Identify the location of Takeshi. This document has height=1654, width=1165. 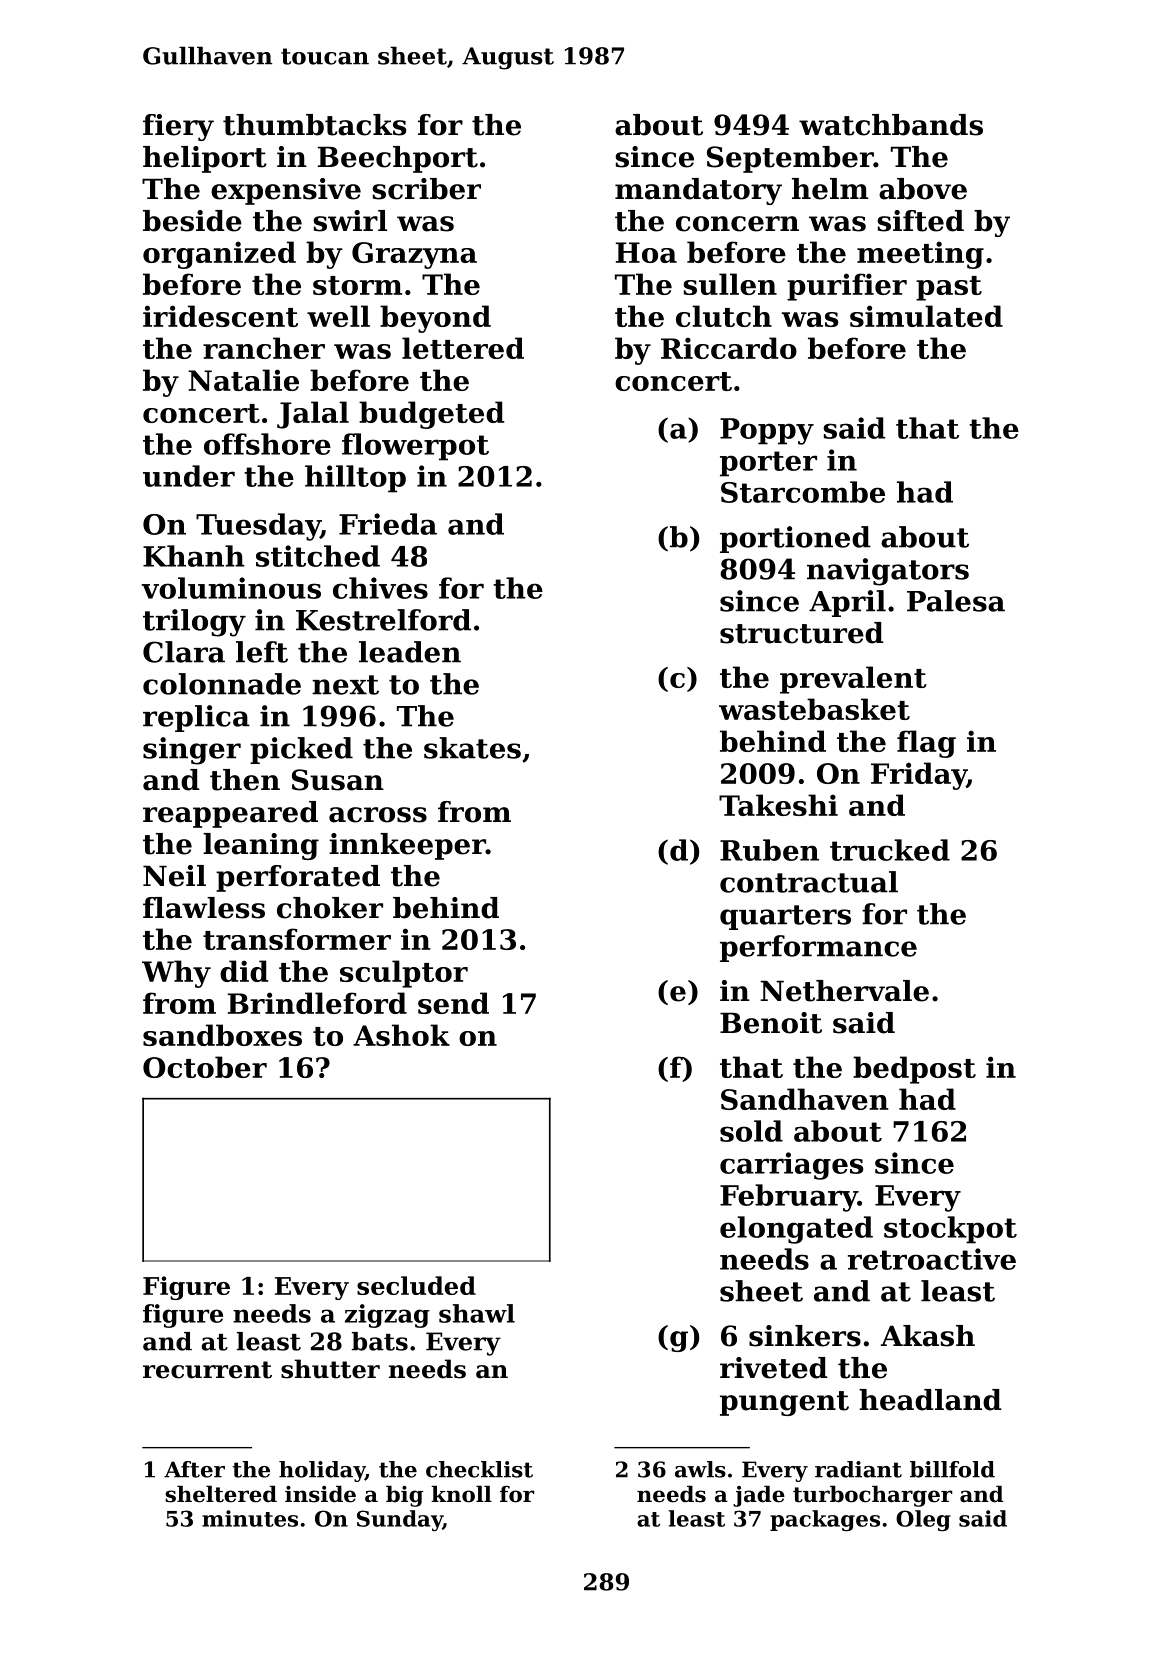
(778, 805).
